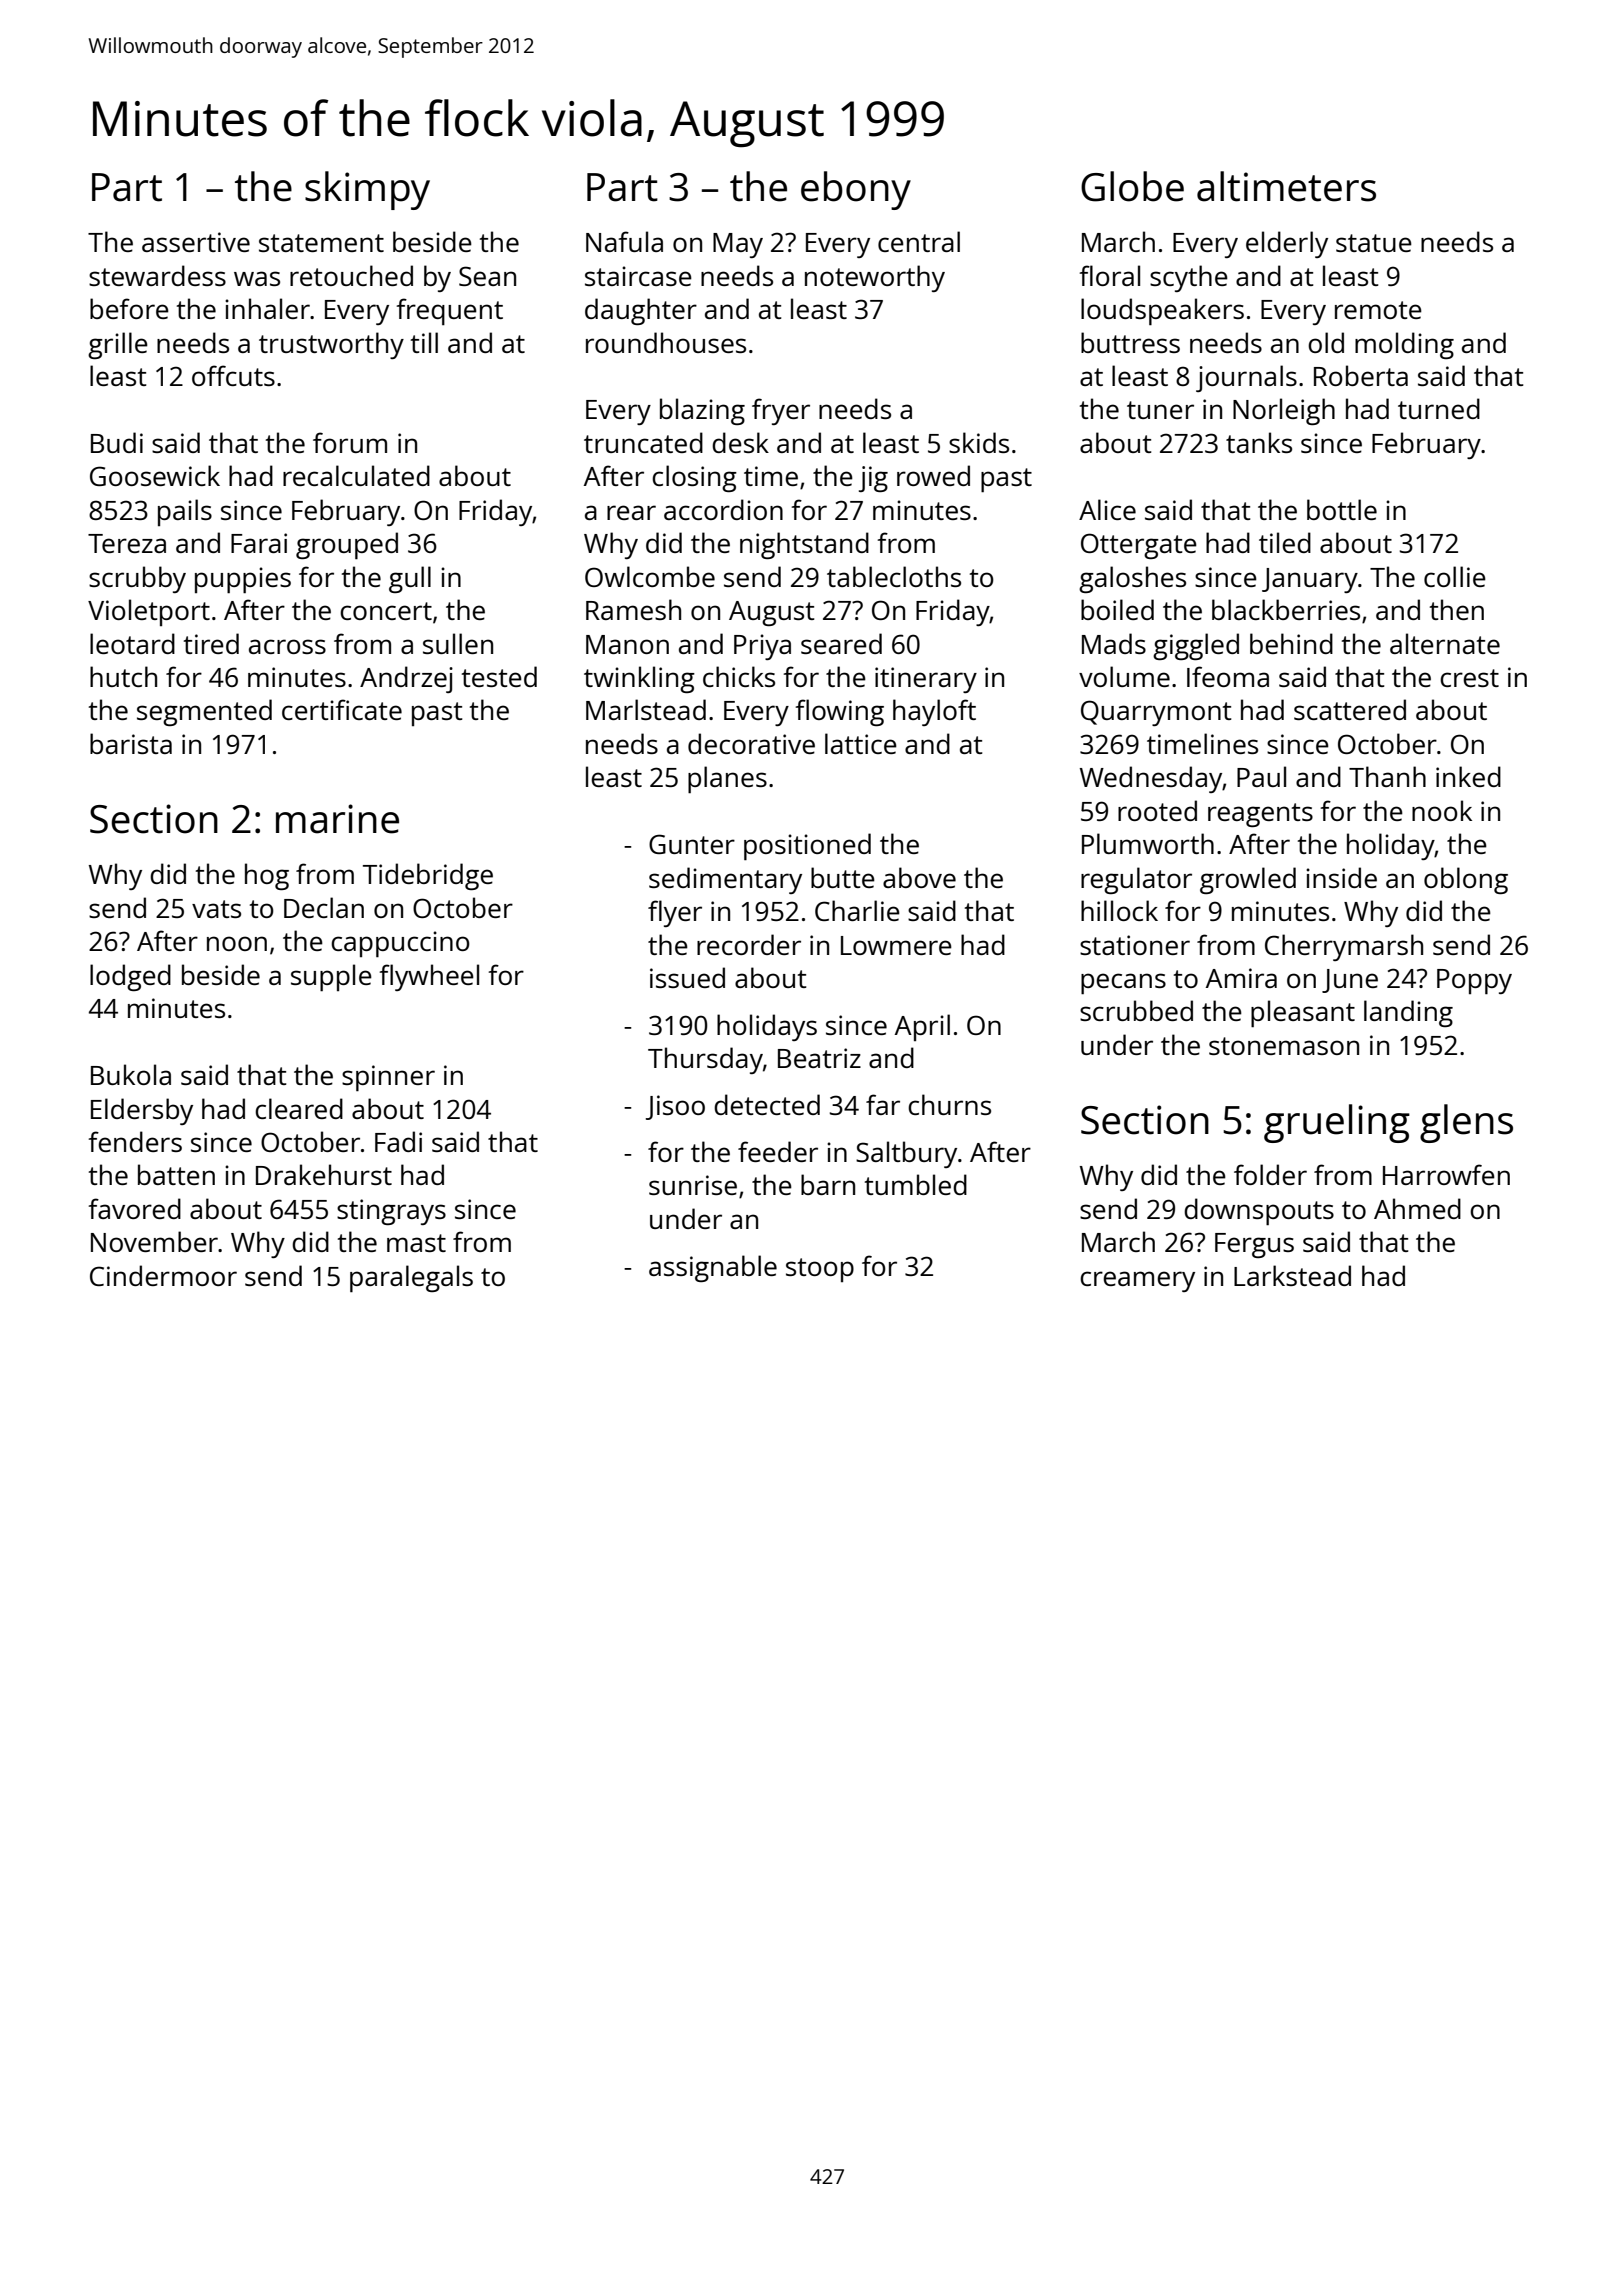 Image resolution: width=1620 pixels, height=2292 pixels. What do you see at coordinates (1374, 243) in the document?
I see `statue` at bounding box center [1374, 243].
